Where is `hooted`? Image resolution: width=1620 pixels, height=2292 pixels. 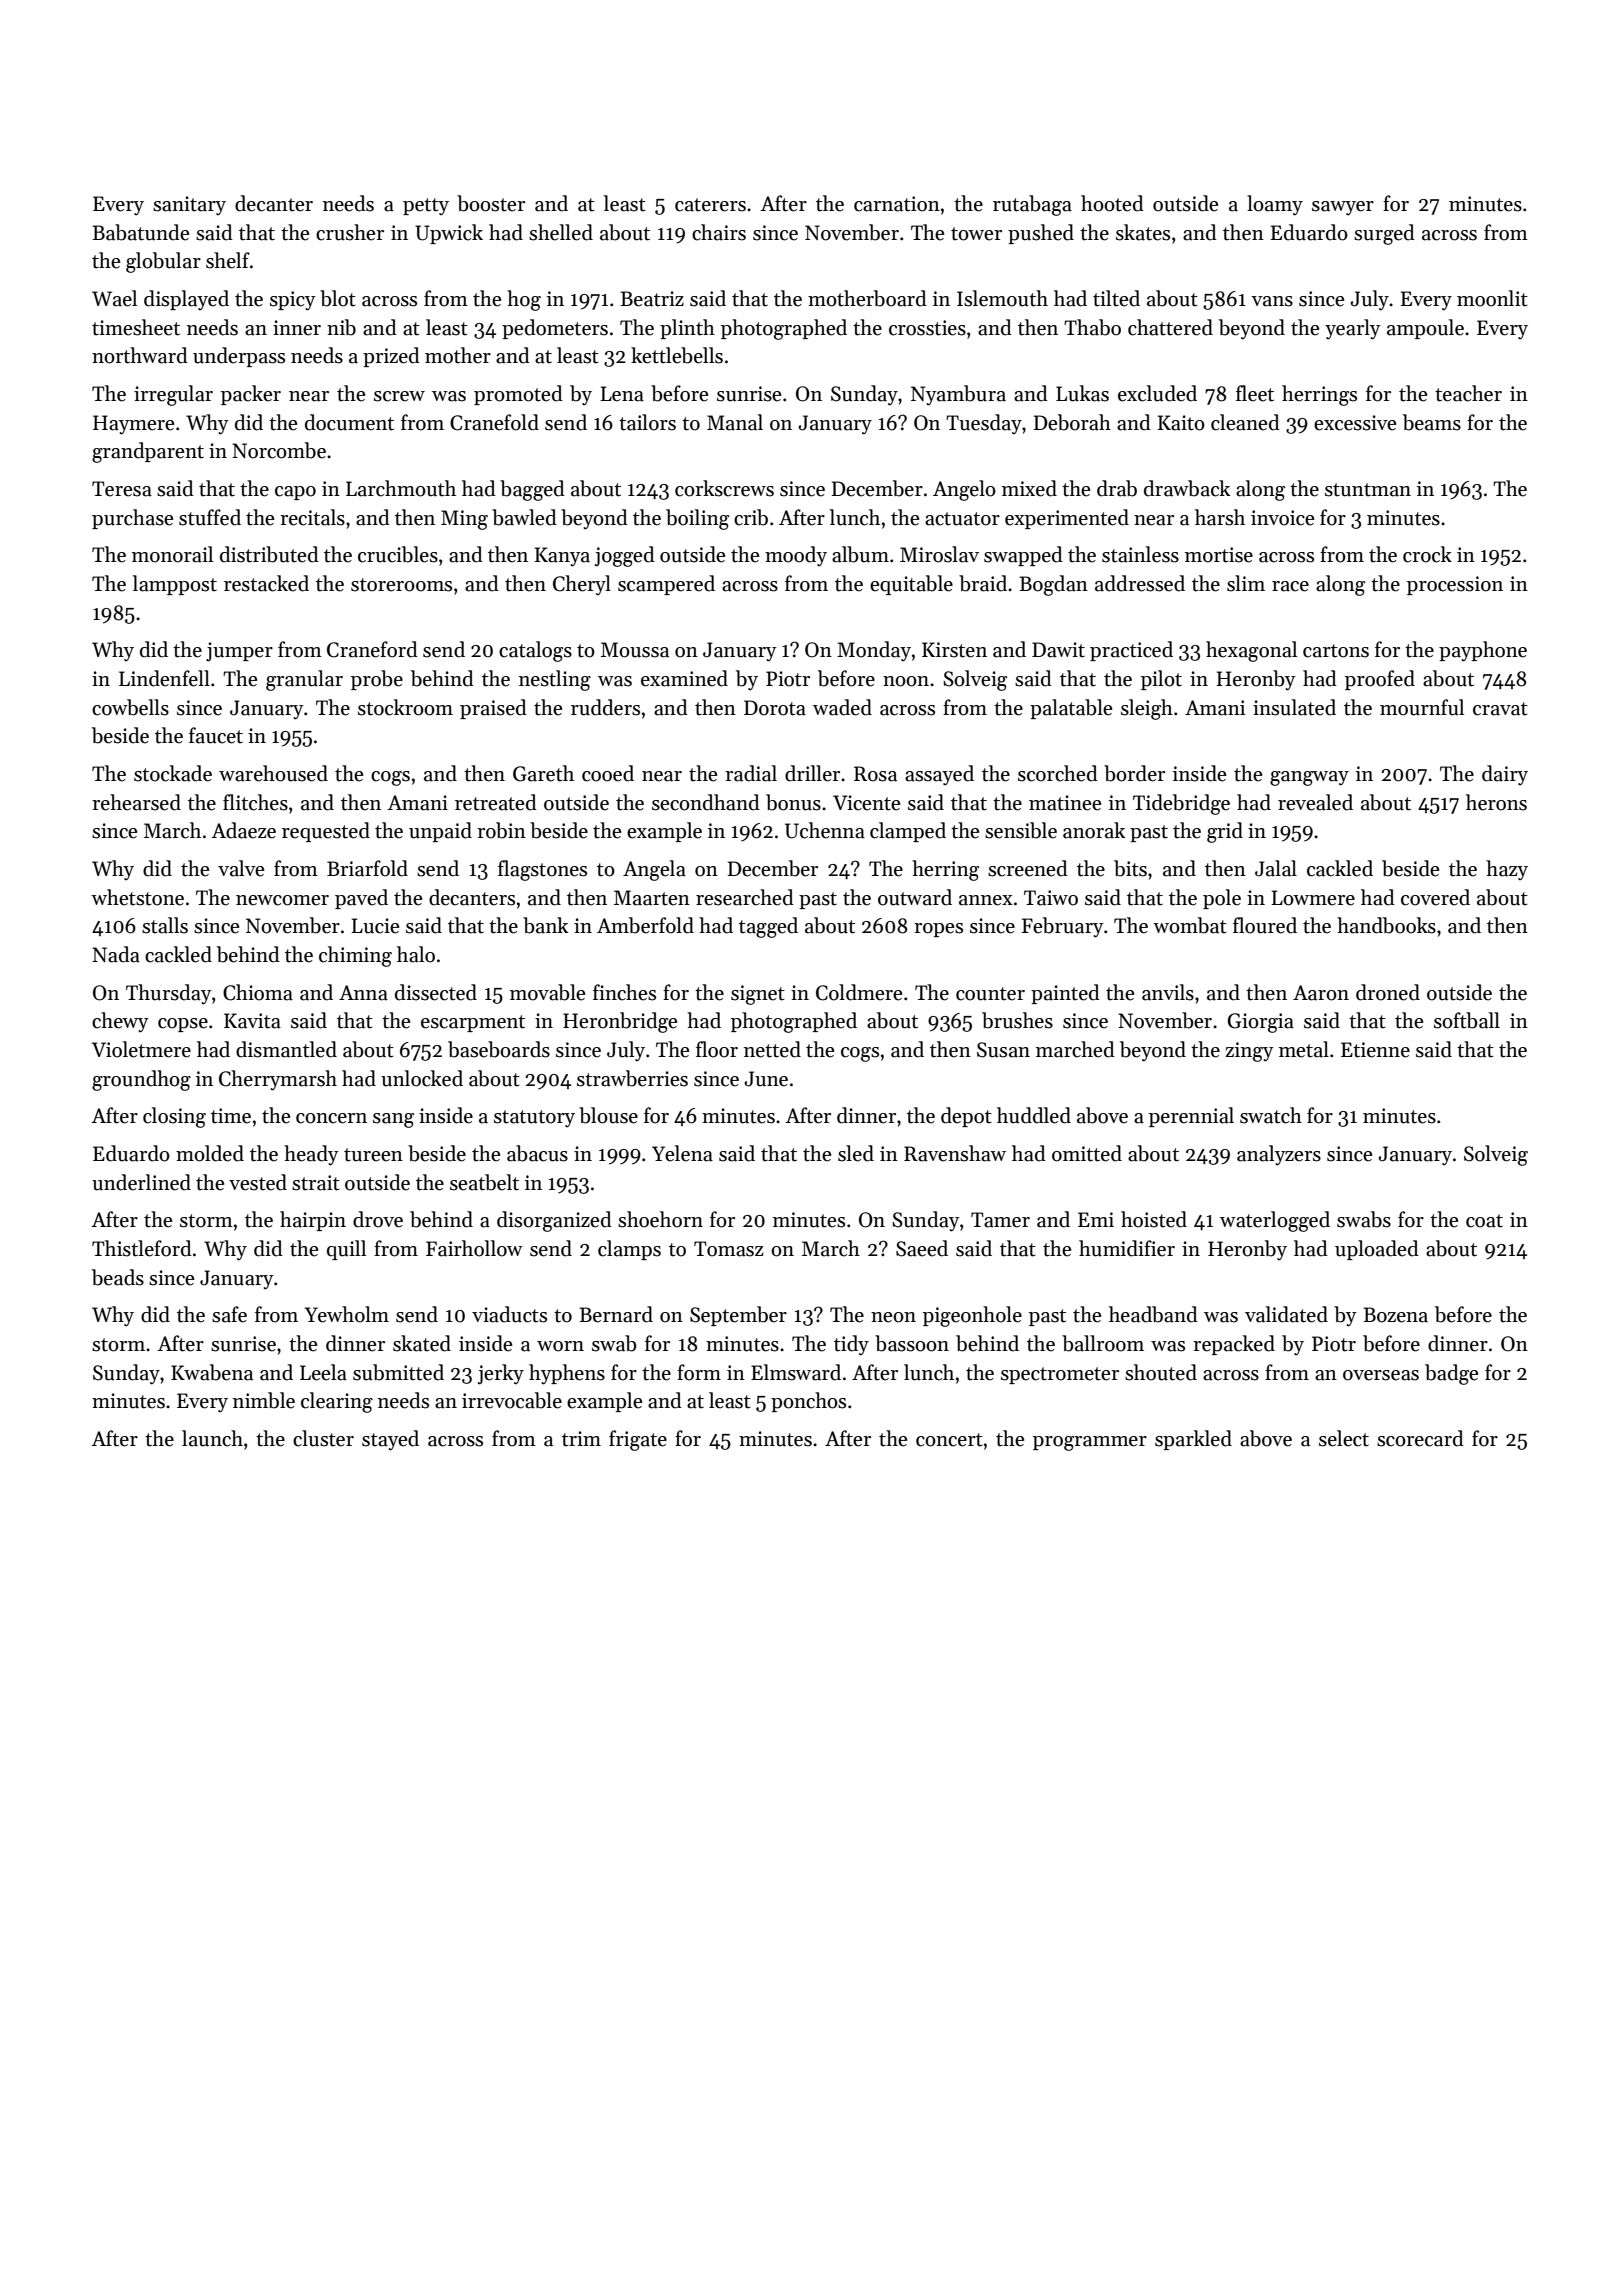 hooted is located at coordinates (1112, 203).
